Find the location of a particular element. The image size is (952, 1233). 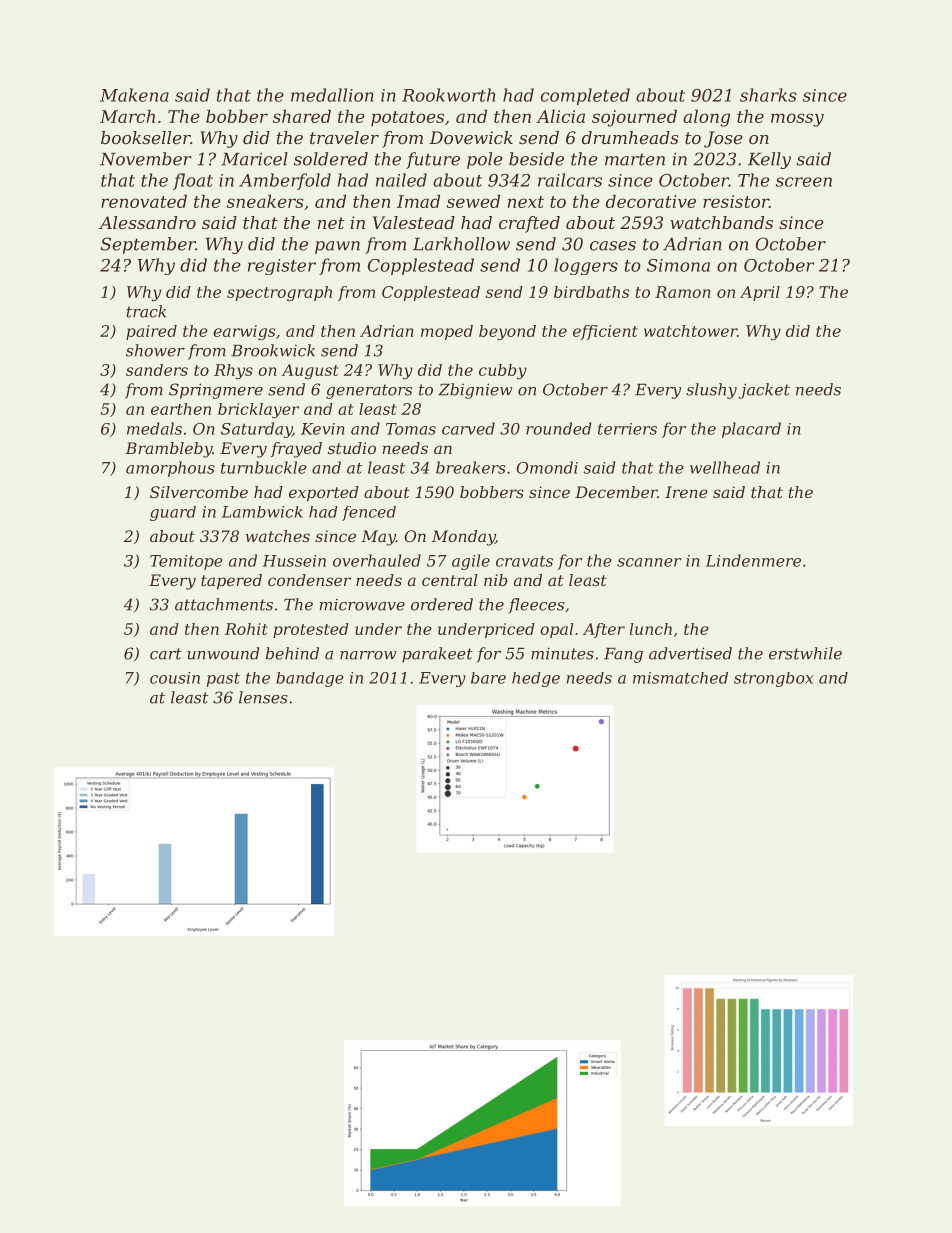

wellhead is located at coordinates (725, 467).
